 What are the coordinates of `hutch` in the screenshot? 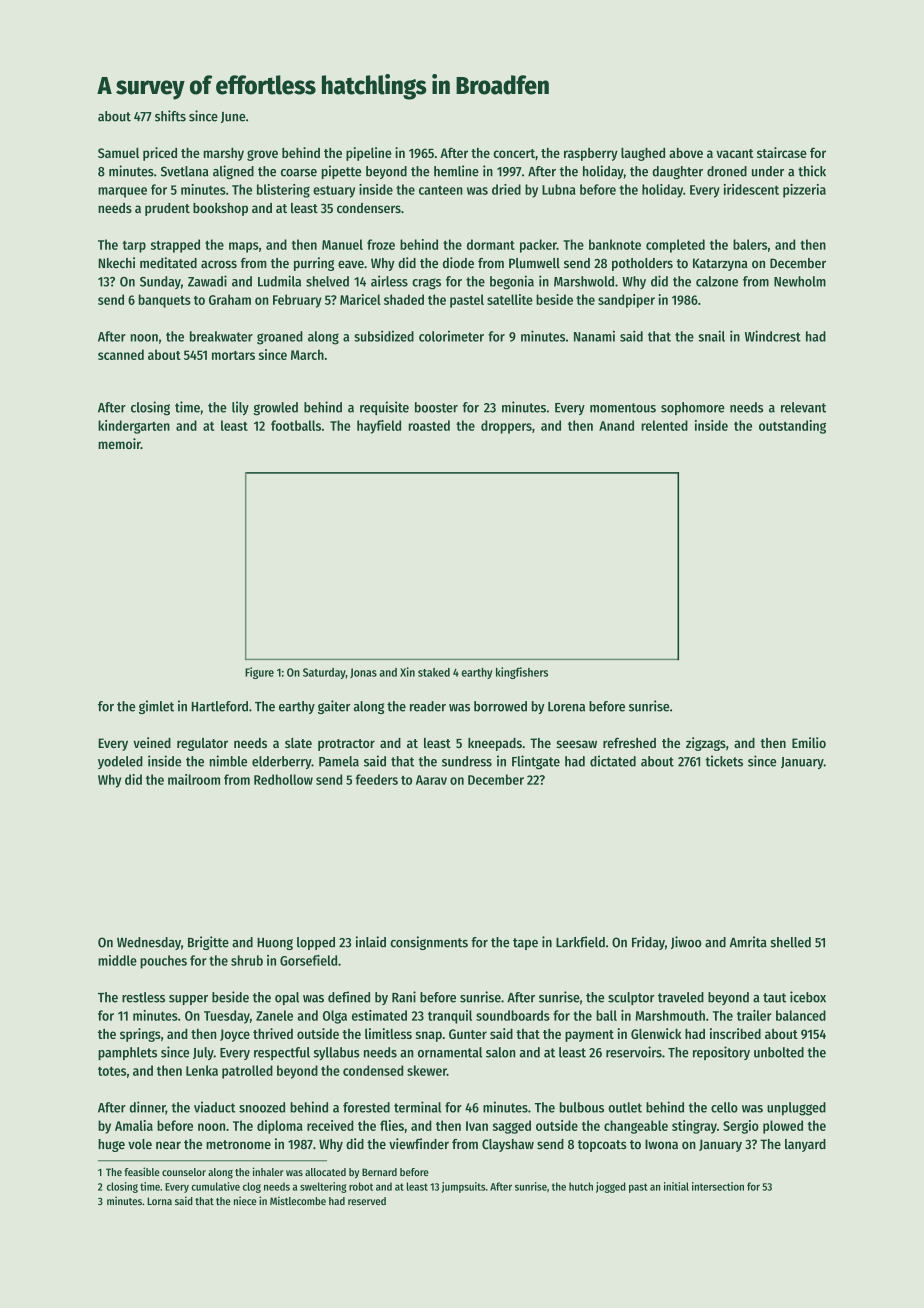 It's located at (581, 1186).
